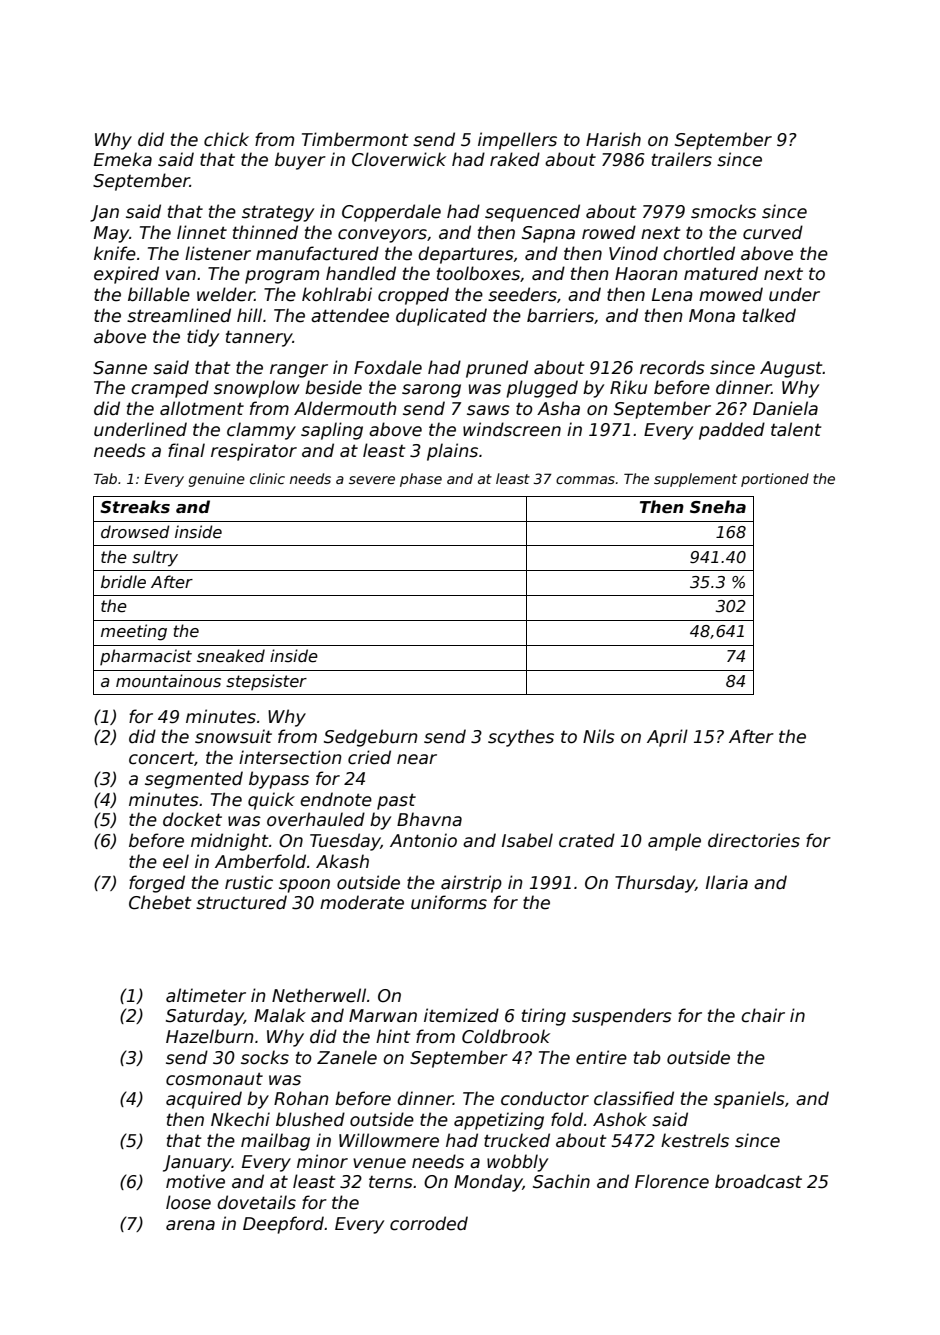 The height and width of the page is (1335, 940). Describe the element at coordinates (355, 139) in the page. I see `Timbermont` at that location.
